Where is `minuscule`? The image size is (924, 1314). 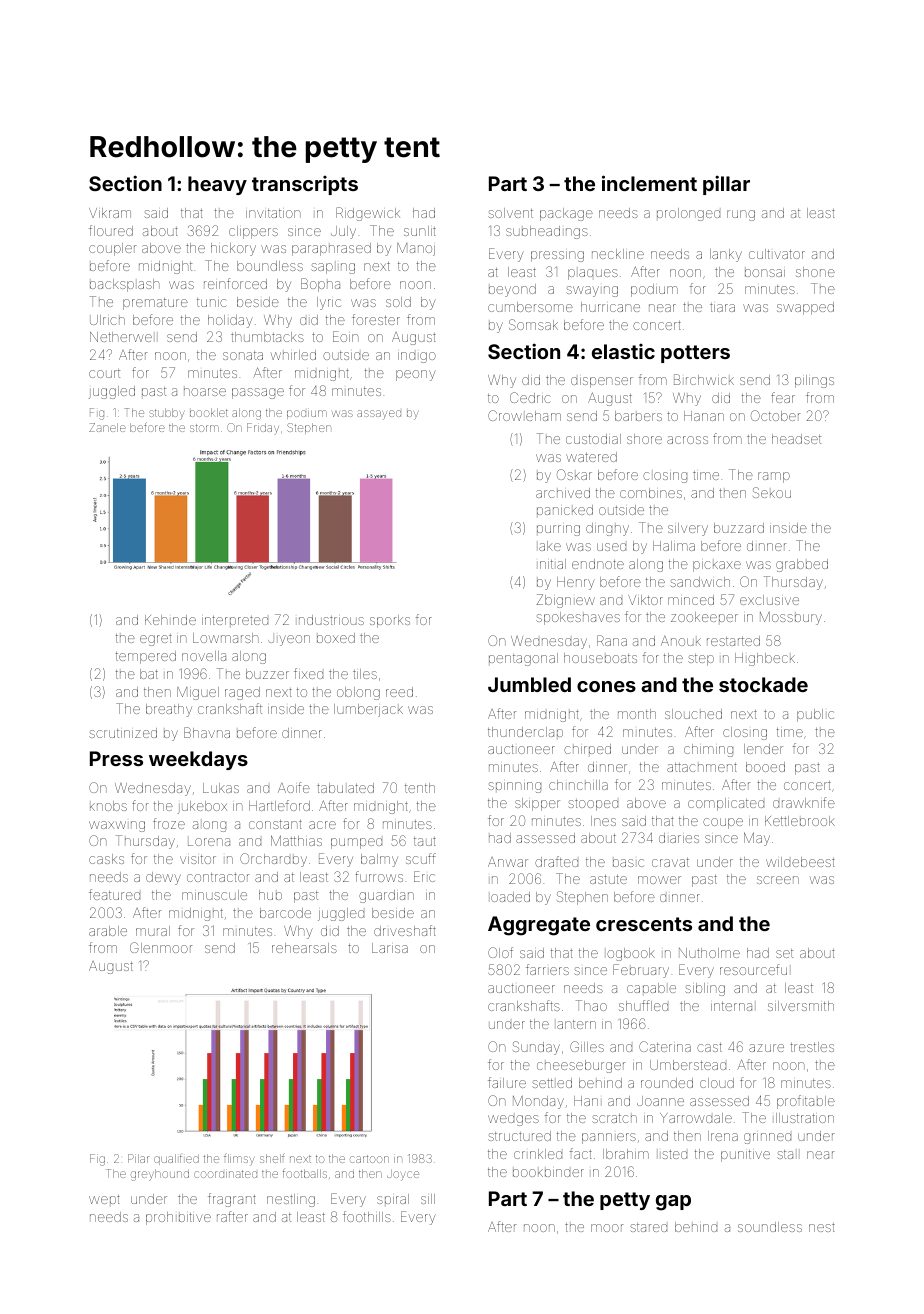 minuscule is located at coordinates (214, 895).
